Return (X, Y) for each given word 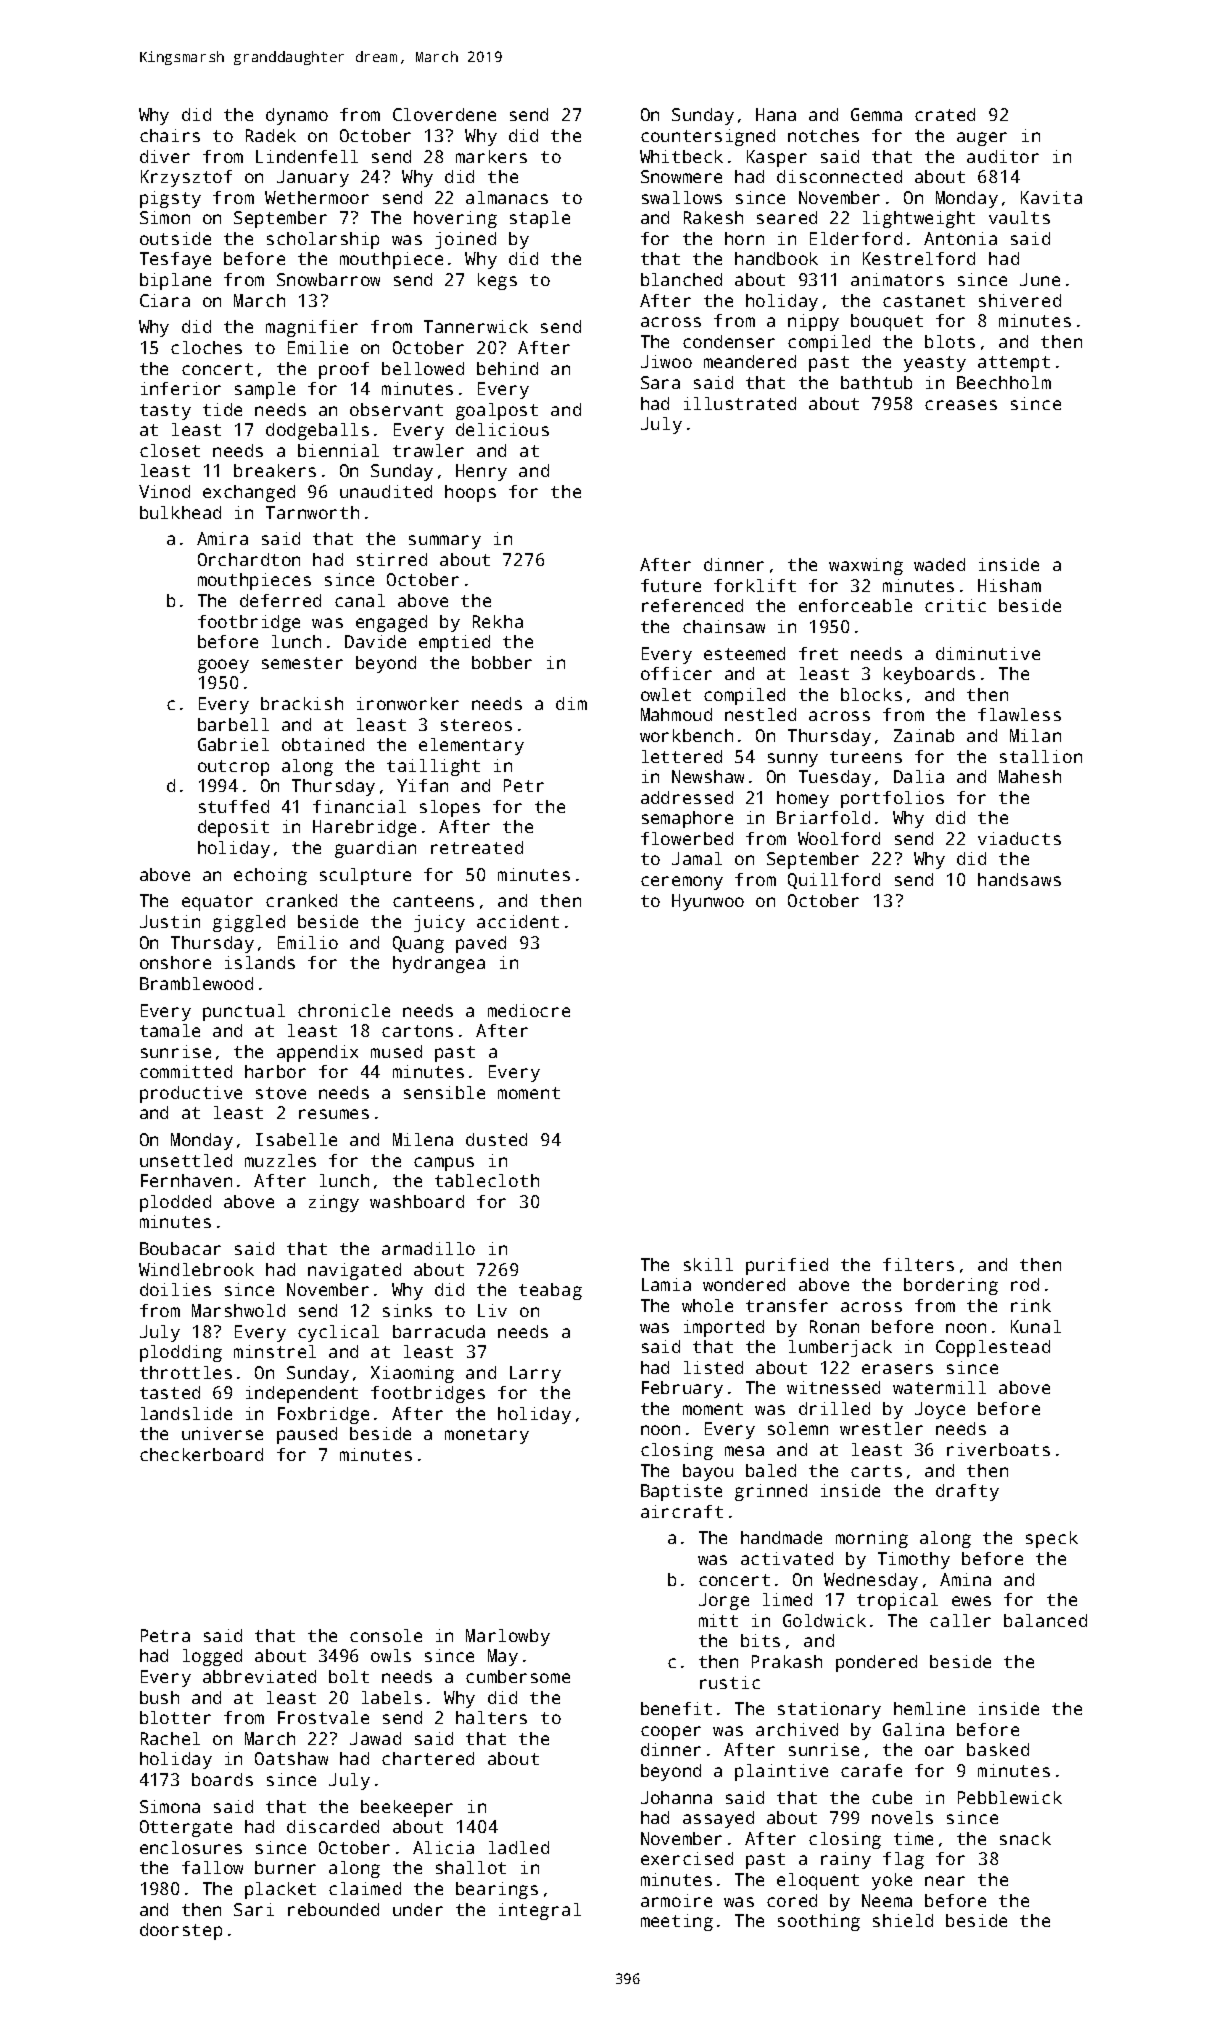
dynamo (297, 116)
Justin (170, 921)
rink (1031, 1305)
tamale (170, 1030)
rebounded (333, 1909)
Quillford (834, 881)
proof (344, 370)
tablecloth (487, 1180)
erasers (897, 1369)
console (386, 1635)
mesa (744, 1451)
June (1040, 279)
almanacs (507, 197)
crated (945, 114)
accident (518, 921)
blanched (681, 279)
